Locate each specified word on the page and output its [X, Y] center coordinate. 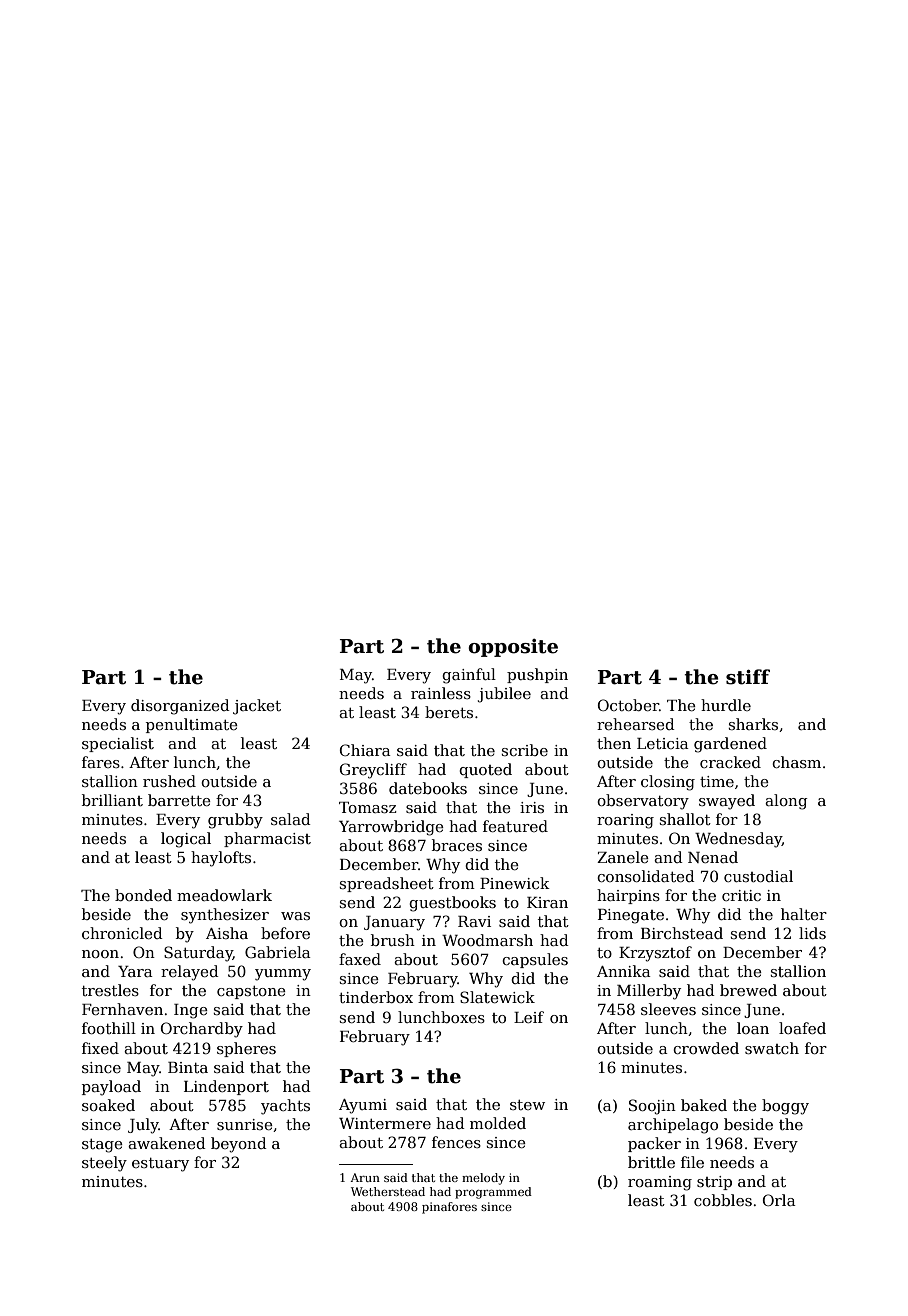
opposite [513, 648]
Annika [624, 971]
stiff [748, 677]
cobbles [723, 1200]
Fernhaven [122, 1009]
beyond [239, 1145]
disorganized [180, 707]
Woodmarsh [487, 940]
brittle [651, 1162]
